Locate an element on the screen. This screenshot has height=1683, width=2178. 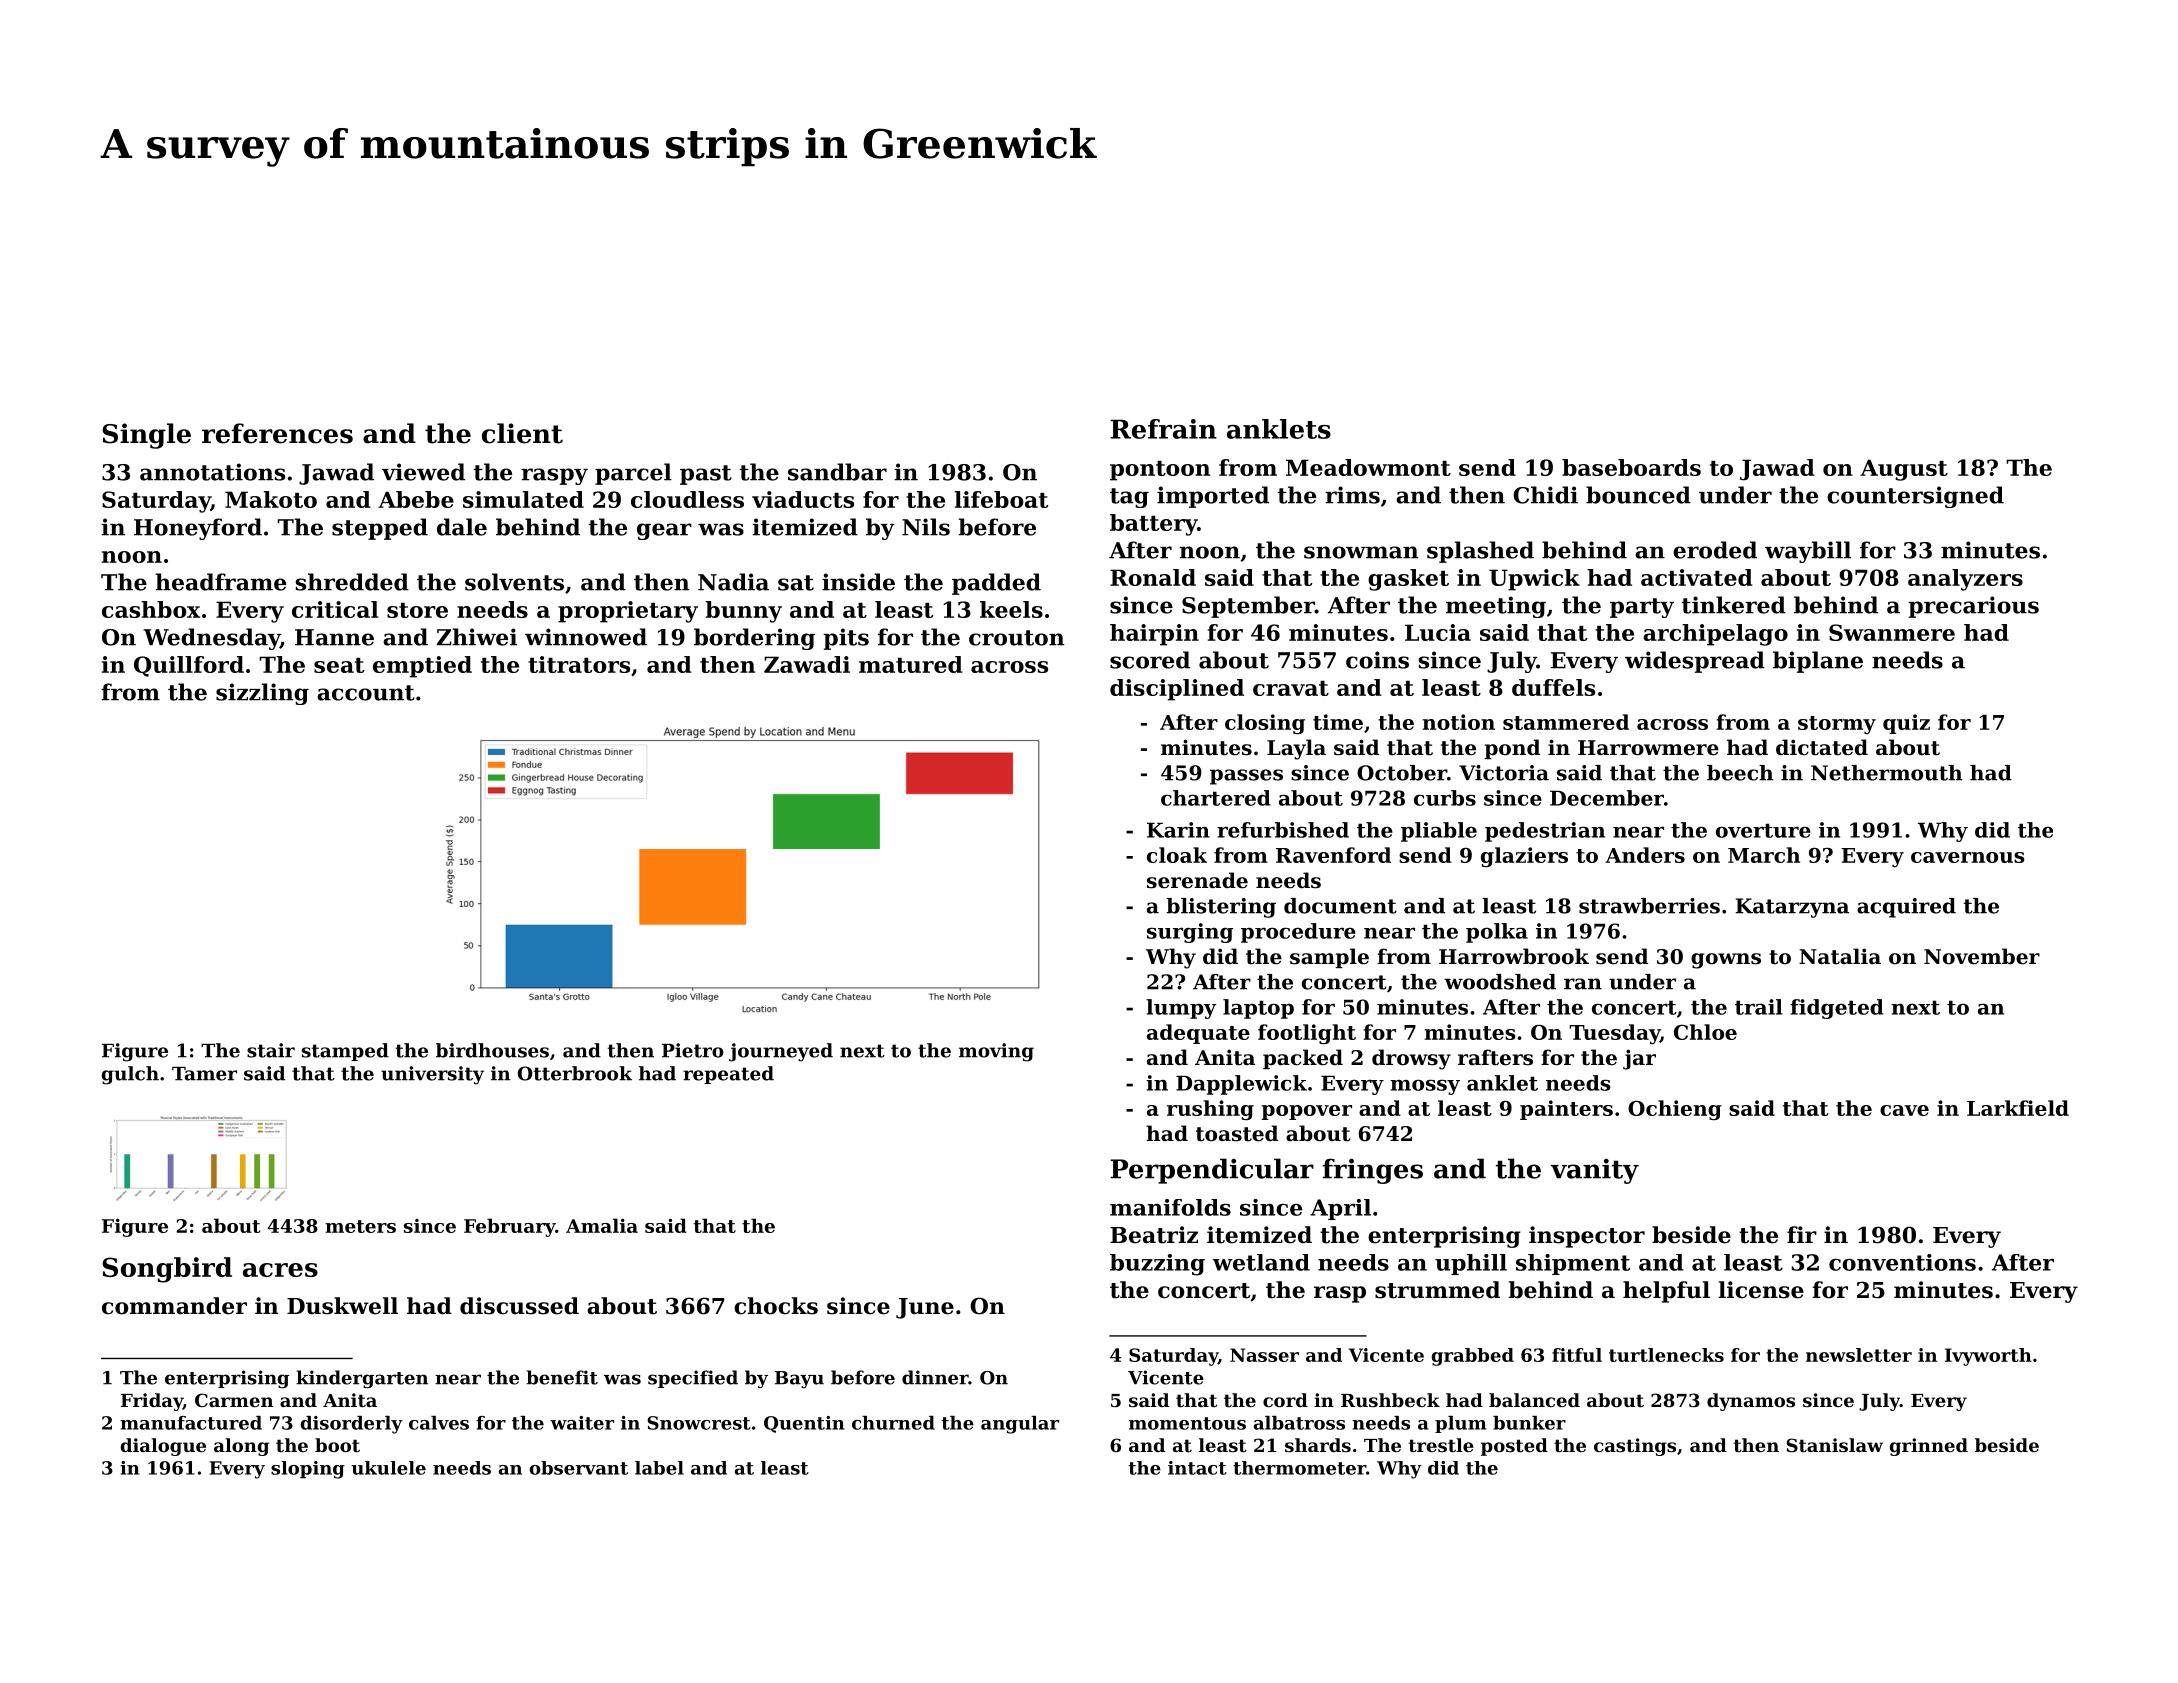
sample is located at coordinates (1329, 958).
